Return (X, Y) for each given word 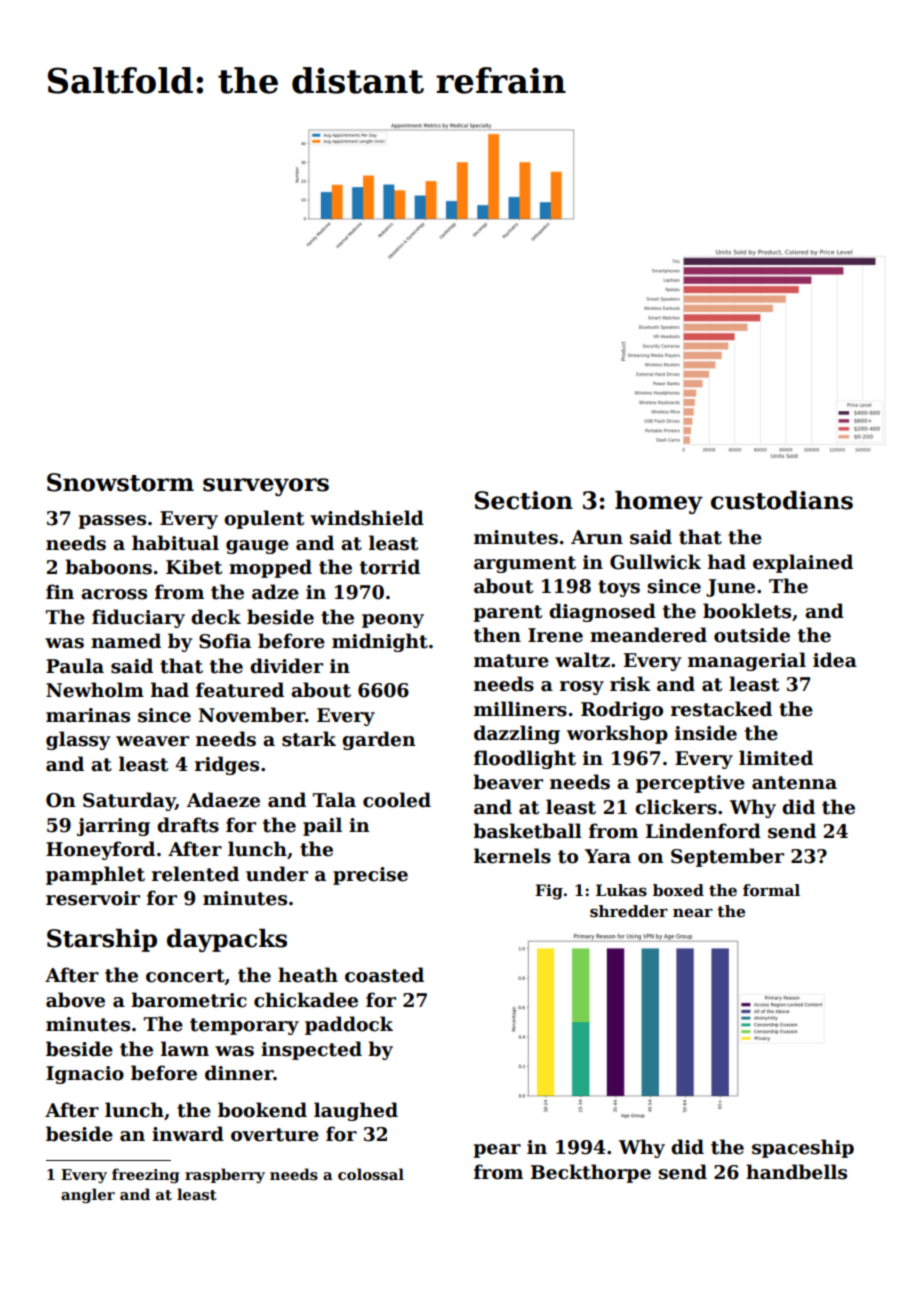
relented (195, 874)
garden (379, 740)
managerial (747, 661)
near (693, 912)
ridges (227, 765)
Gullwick (655, 562)
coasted (384, 975)
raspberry (225, 1175)
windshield (367, 518)
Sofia (225, 641)
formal (771, 890)
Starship (102, 940)
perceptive (690, 784)
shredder (629, 911)
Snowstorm (120, 482)
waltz (582, 660)
